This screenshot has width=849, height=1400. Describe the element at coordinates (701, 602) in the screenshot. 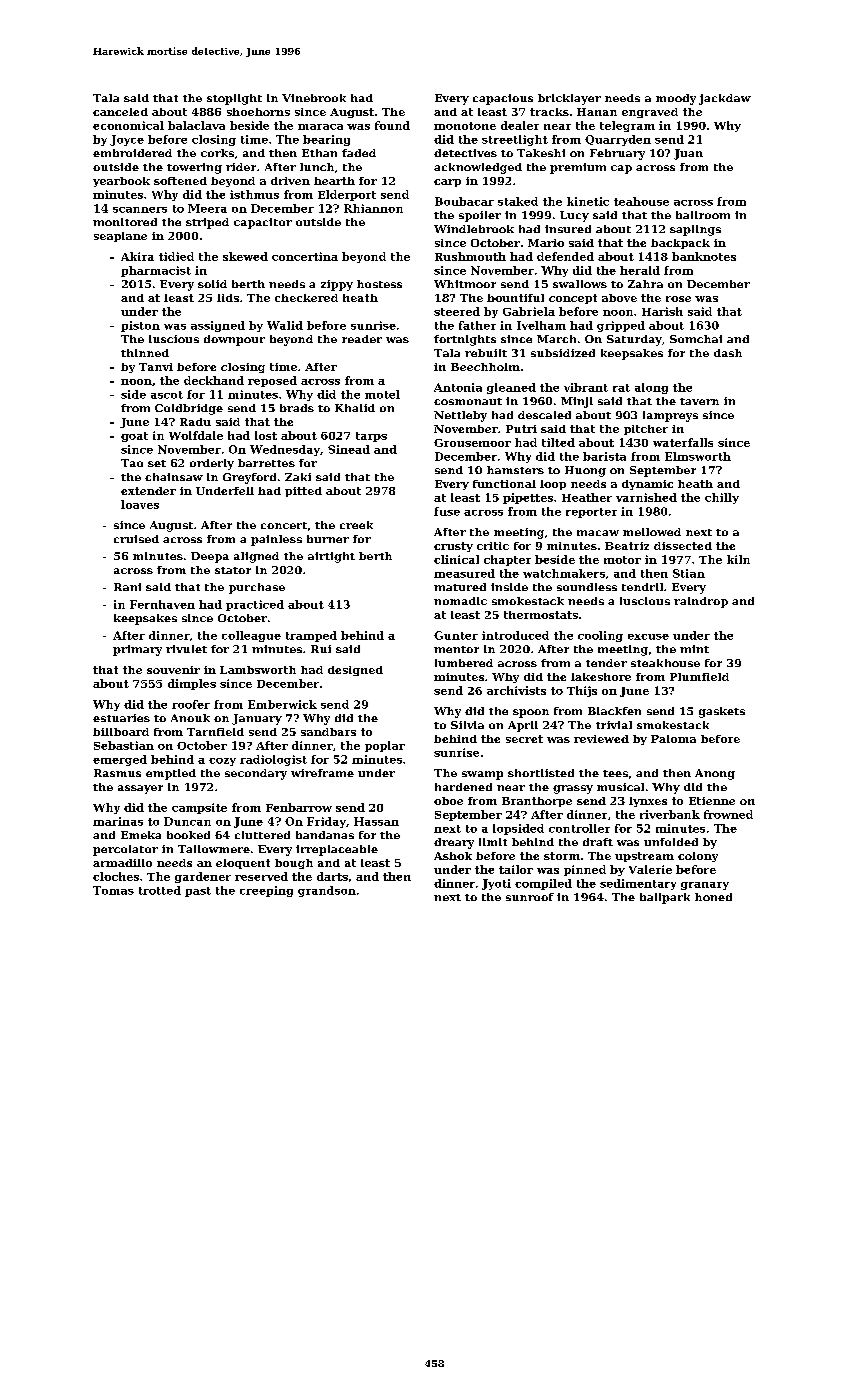

I see `raindrop` at that location.
